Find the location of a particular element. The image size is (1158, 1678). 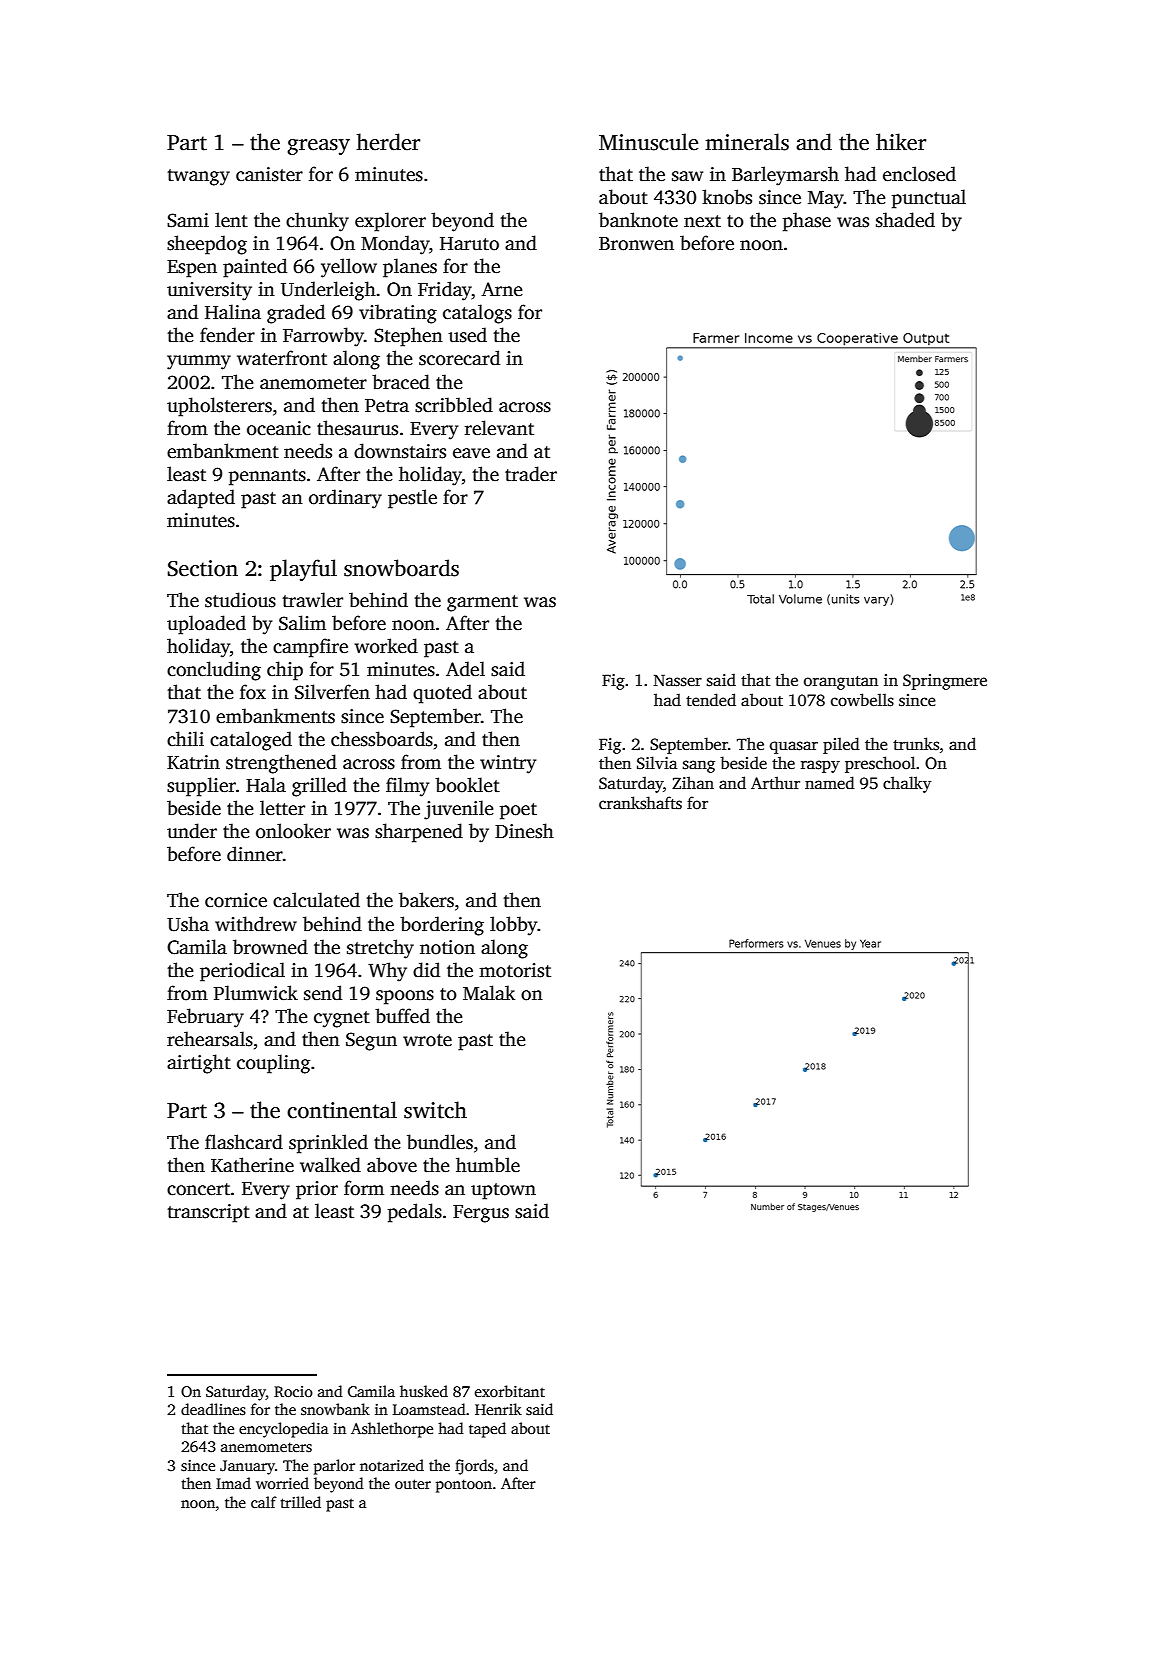

trunks is located at coordinates (916, 744).
